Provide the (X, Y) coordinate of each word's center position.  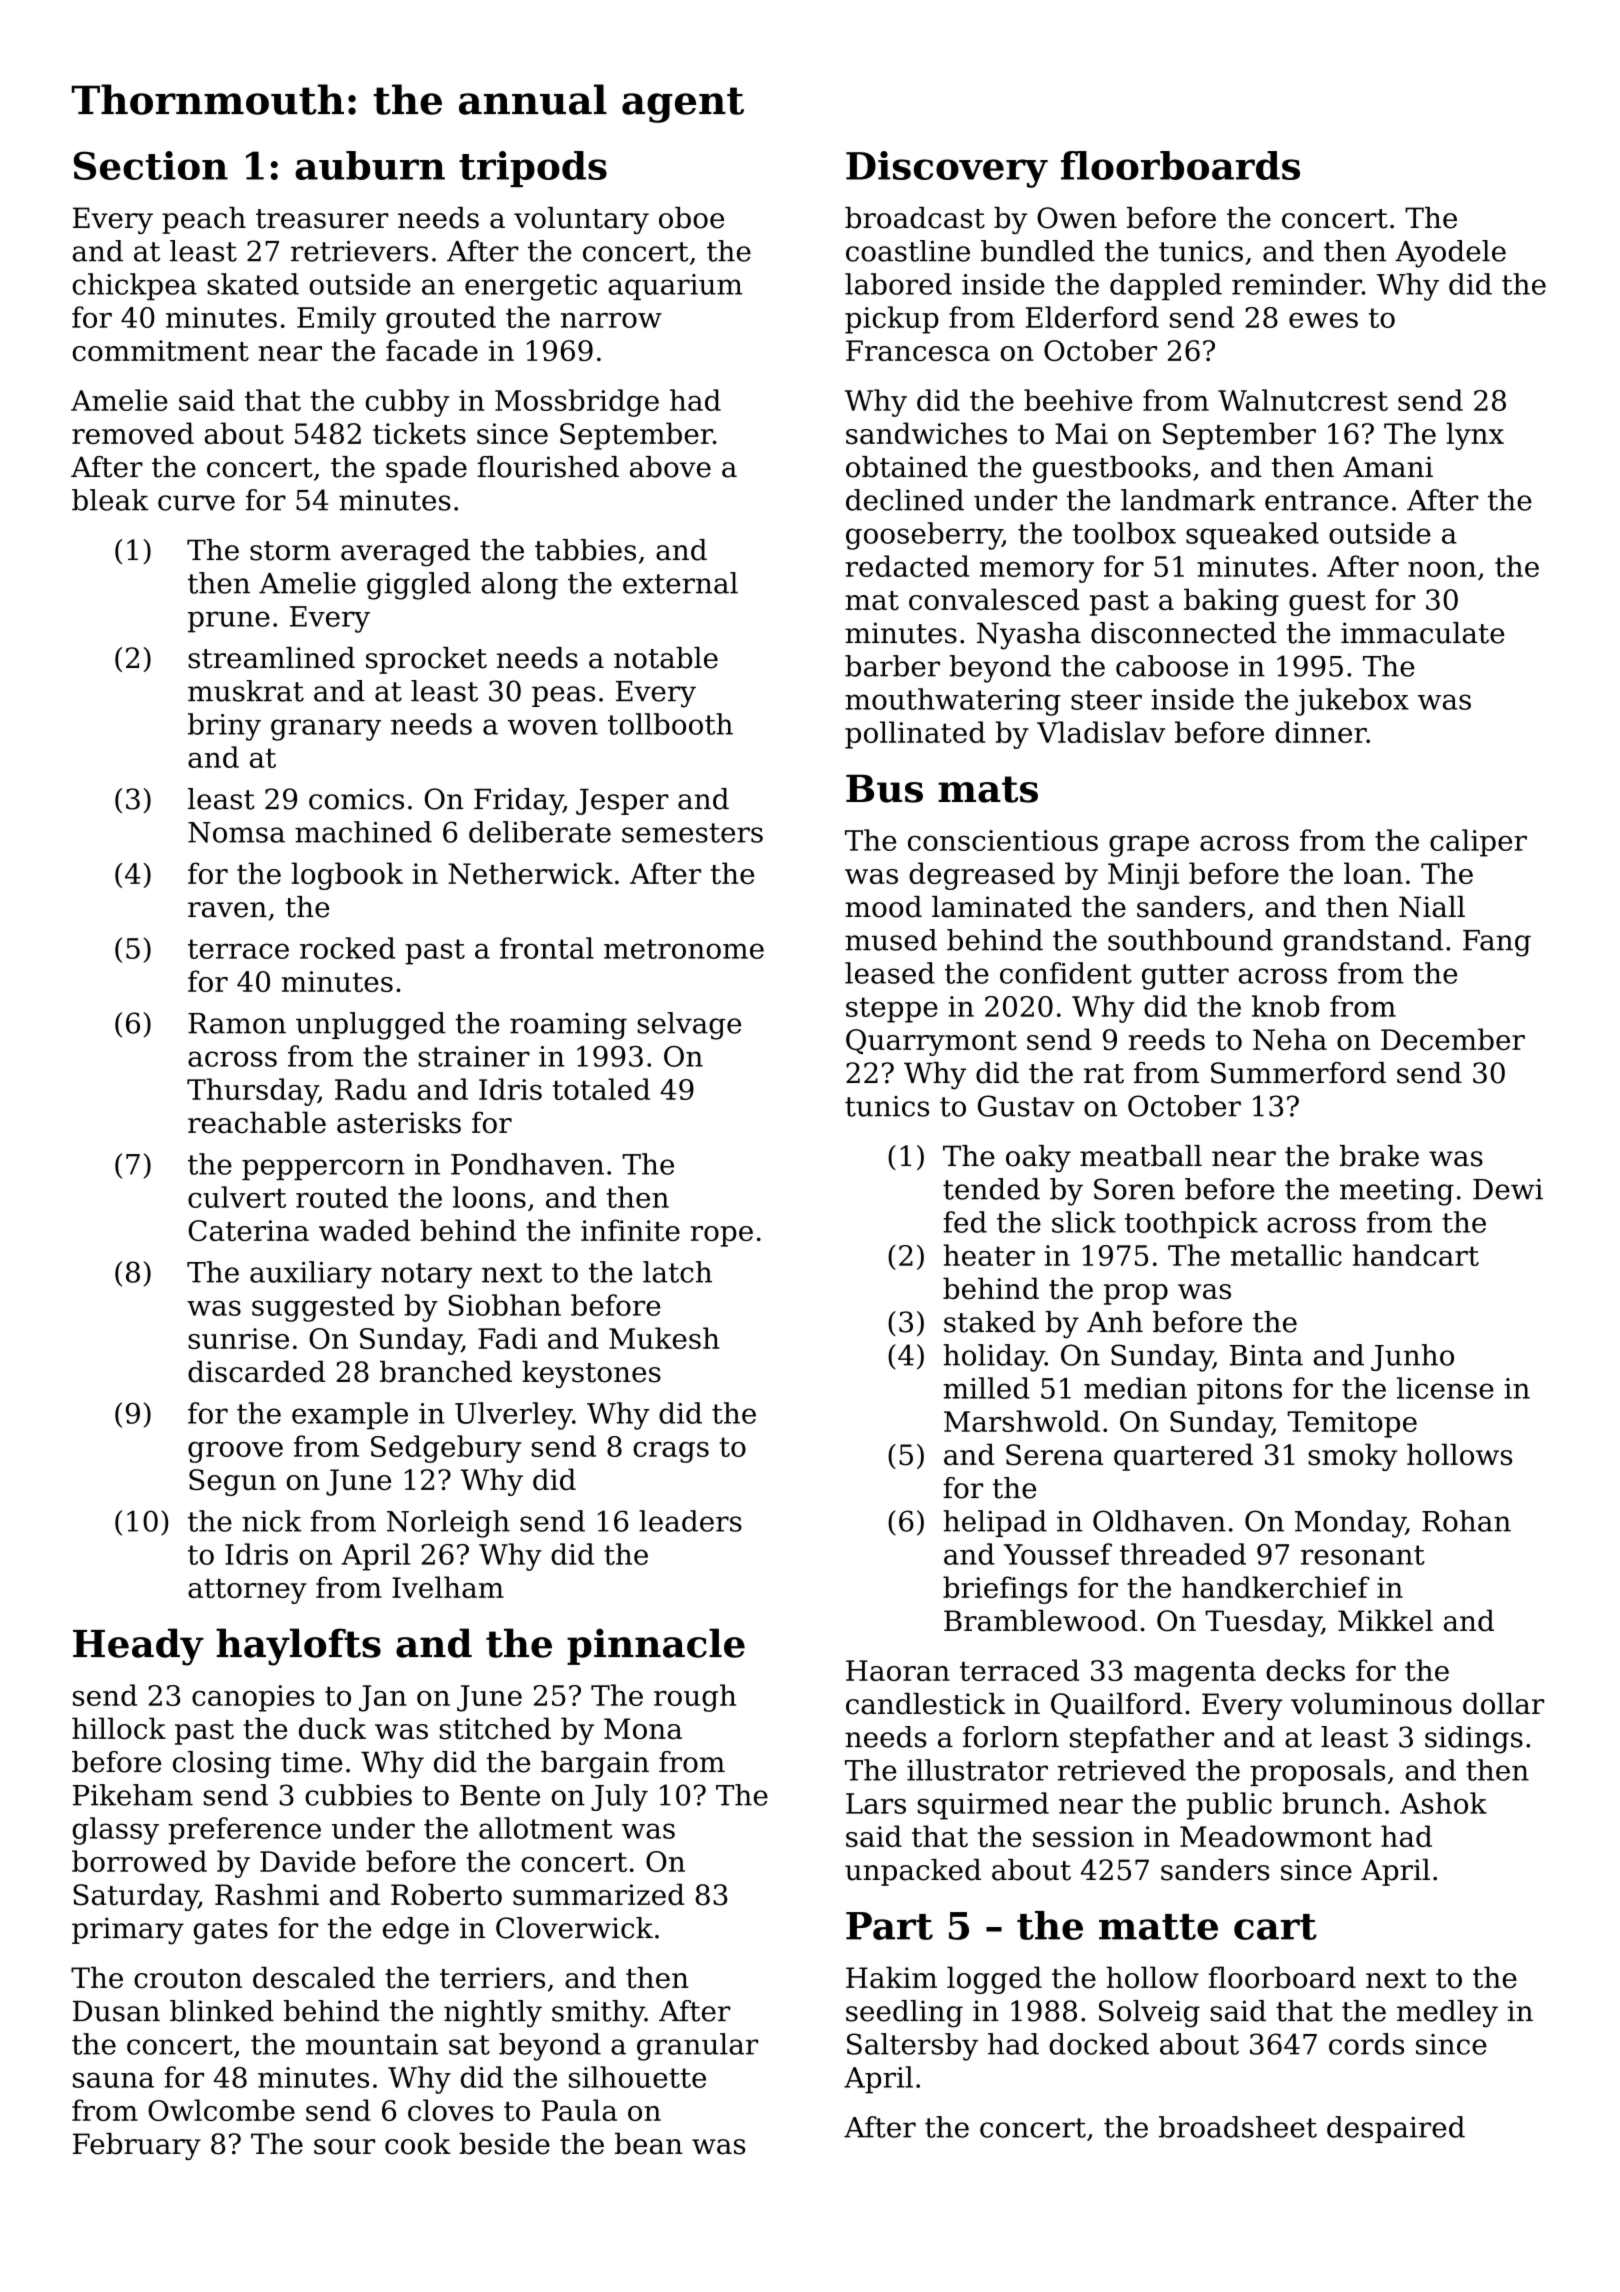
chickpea (134, 286)
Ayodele (1450, 254)
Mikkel (1385, 1621)
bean (649, 2144)
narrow (611, 320)
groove (235, 1452)
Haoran (898, 1670)
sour (344, 2147)
